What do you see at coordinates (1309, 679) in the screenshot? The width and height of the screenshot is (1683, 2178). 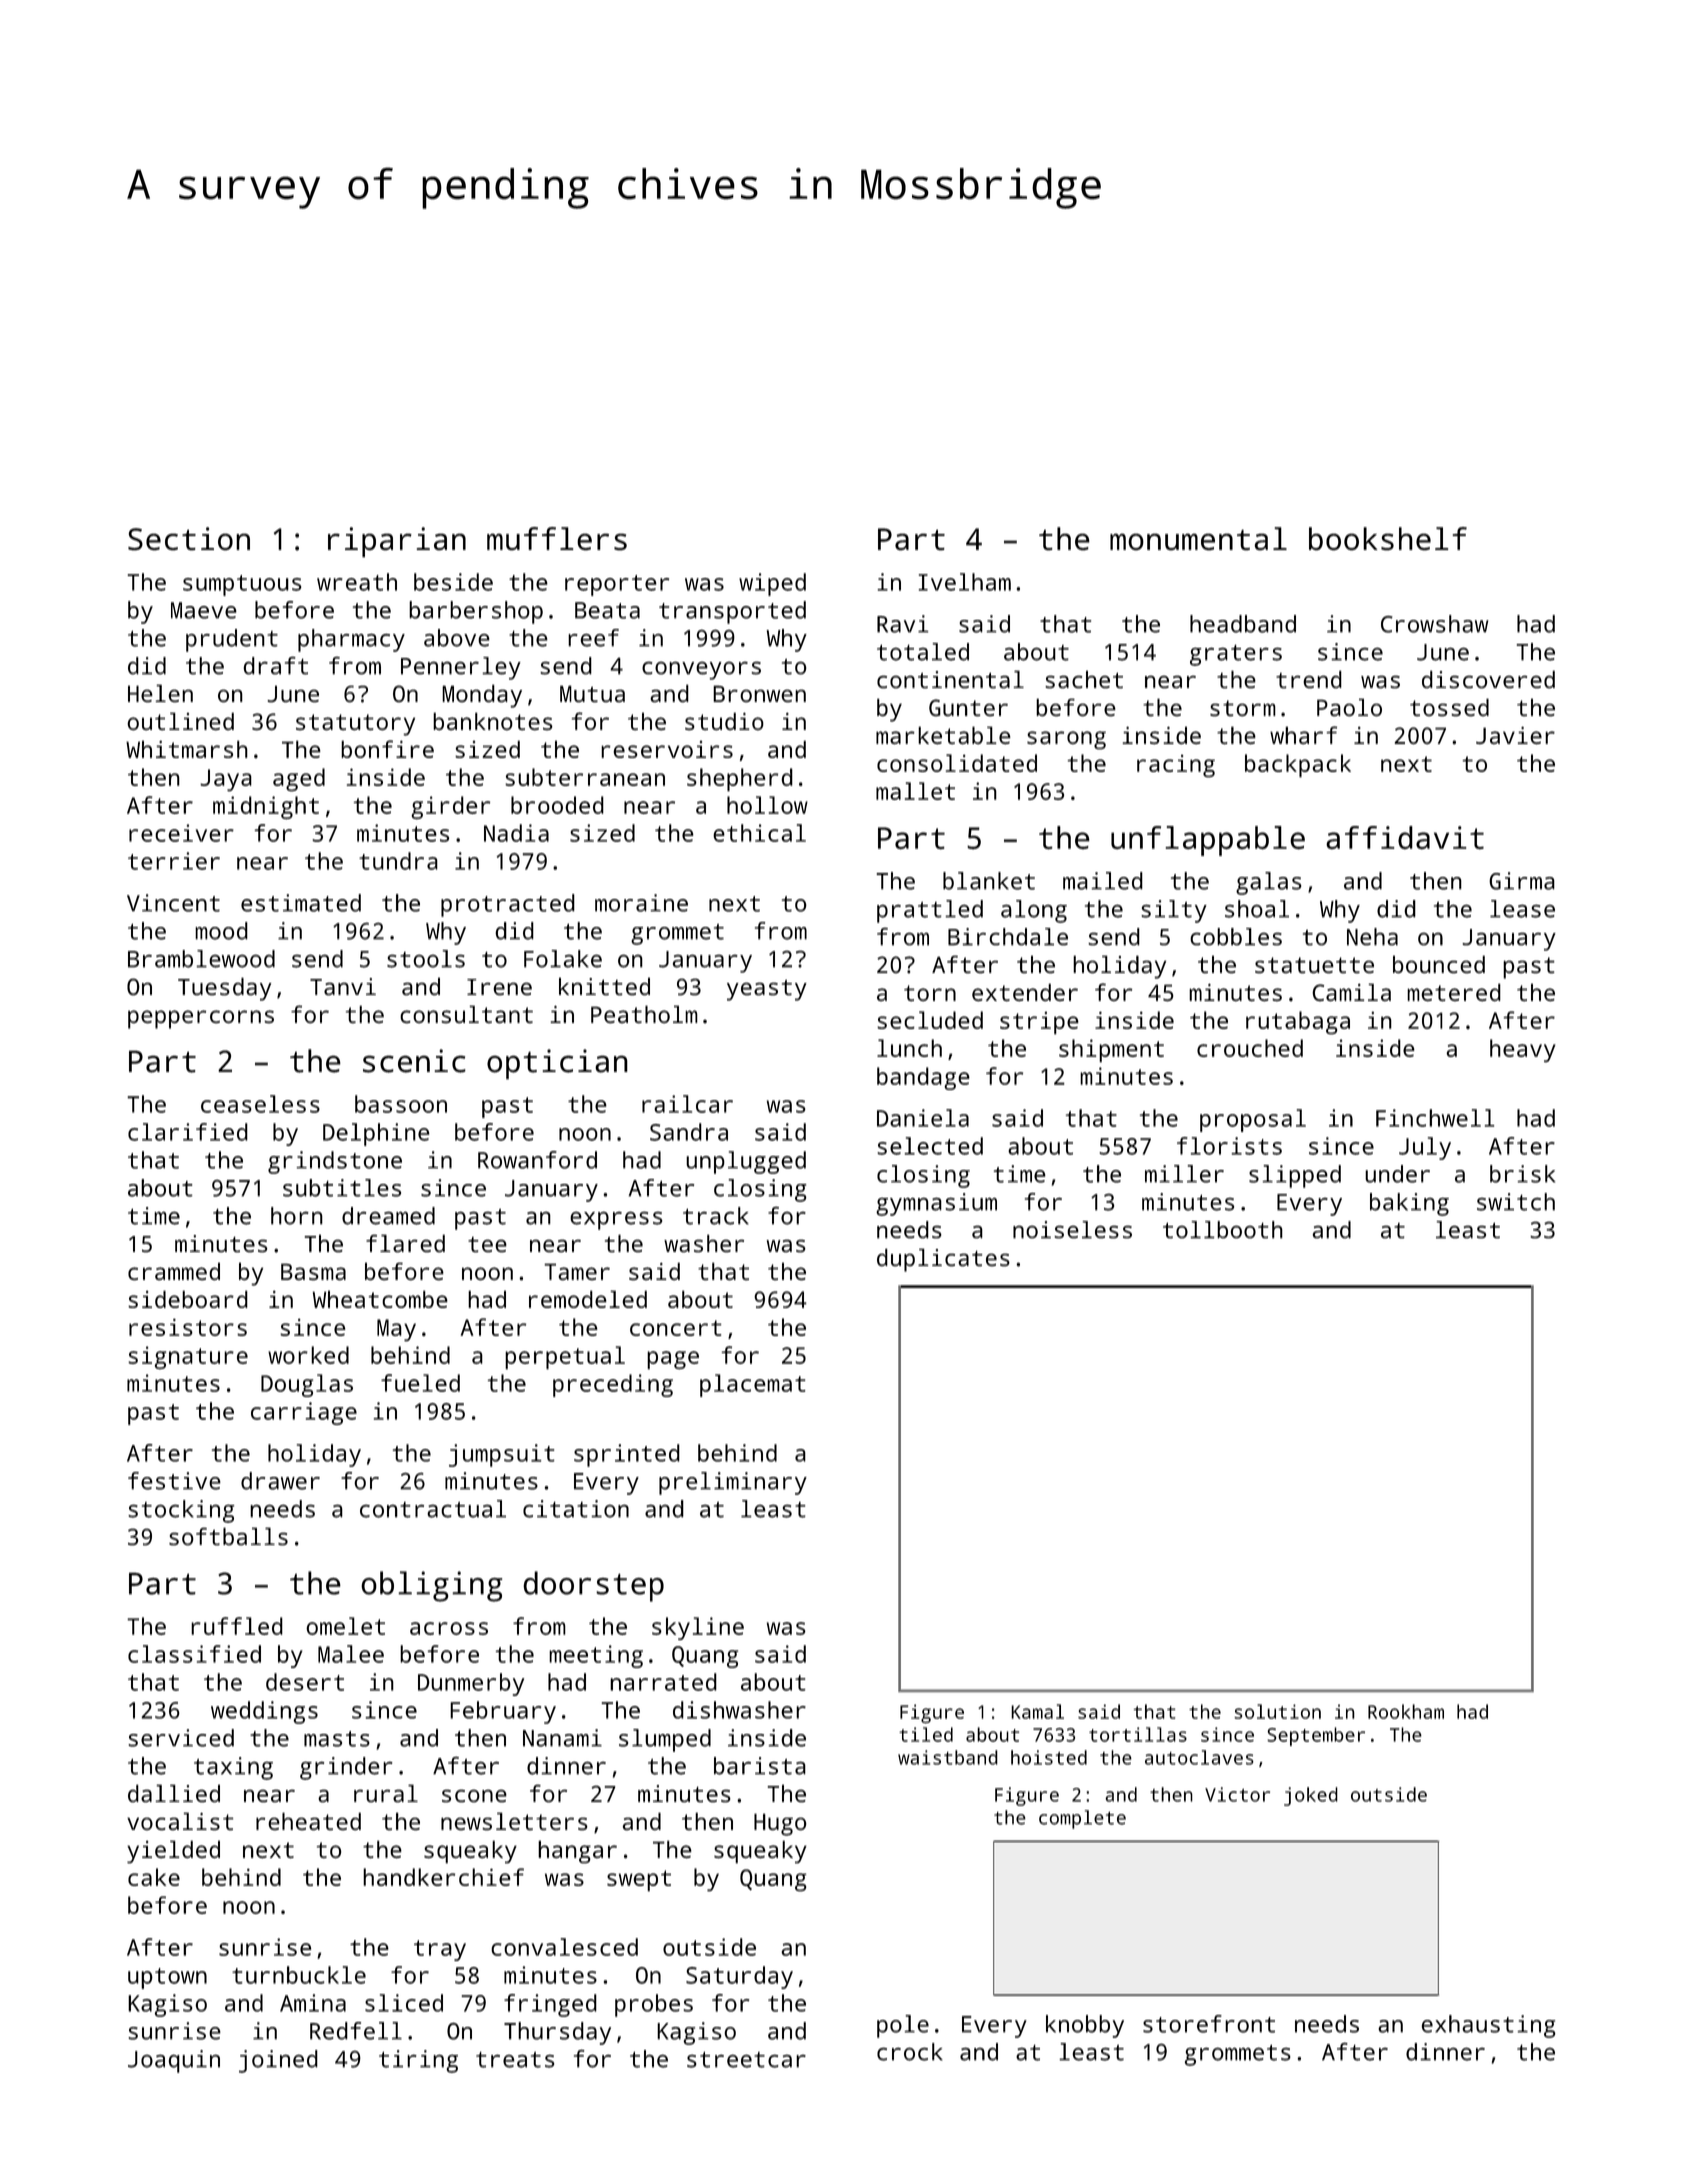 I see `trend` at bounding box center [1309, 679].
